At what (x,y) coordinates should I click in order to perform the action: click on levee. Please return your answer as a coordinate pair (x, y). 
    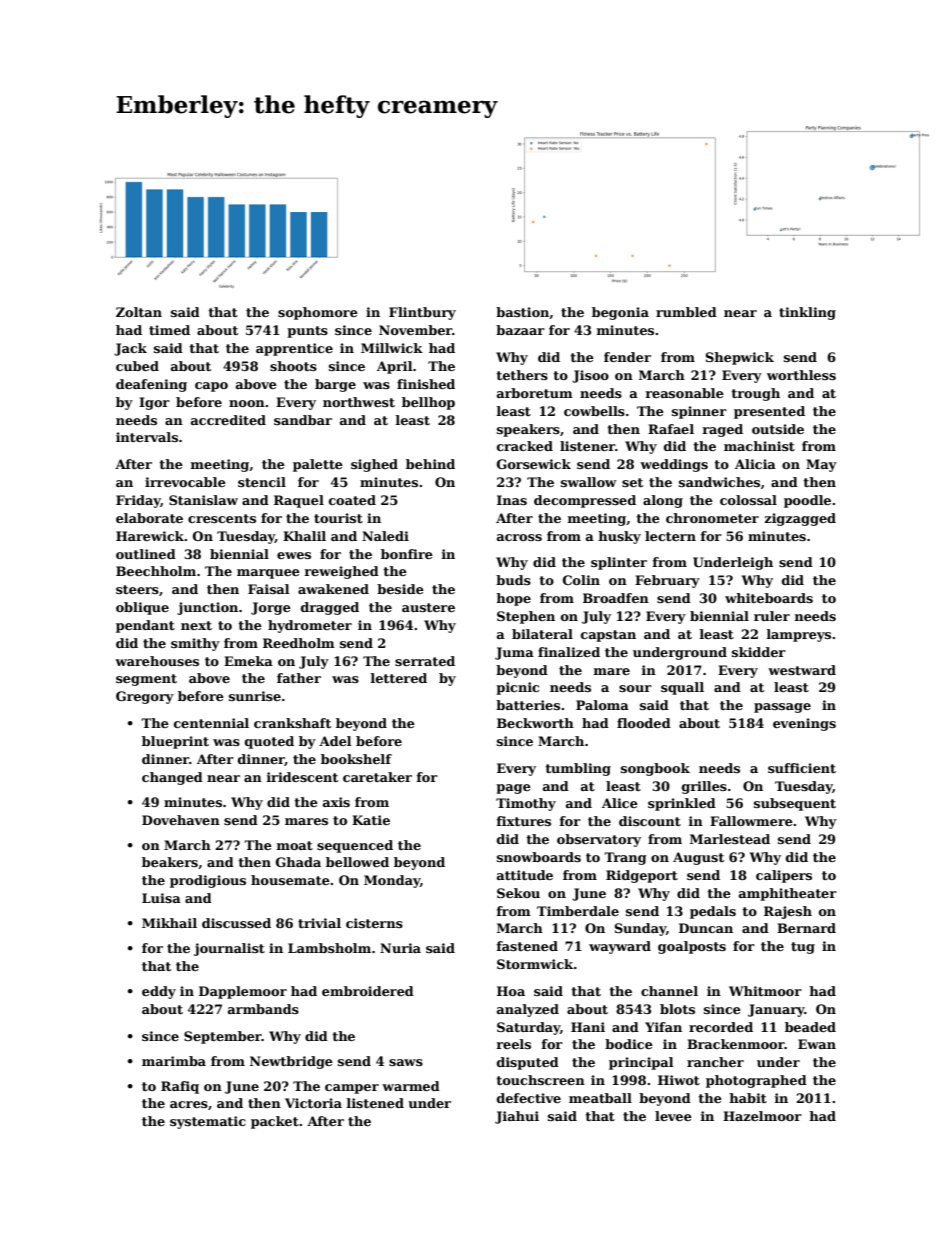
    Looking at the image, I should click on (673, 1116).
